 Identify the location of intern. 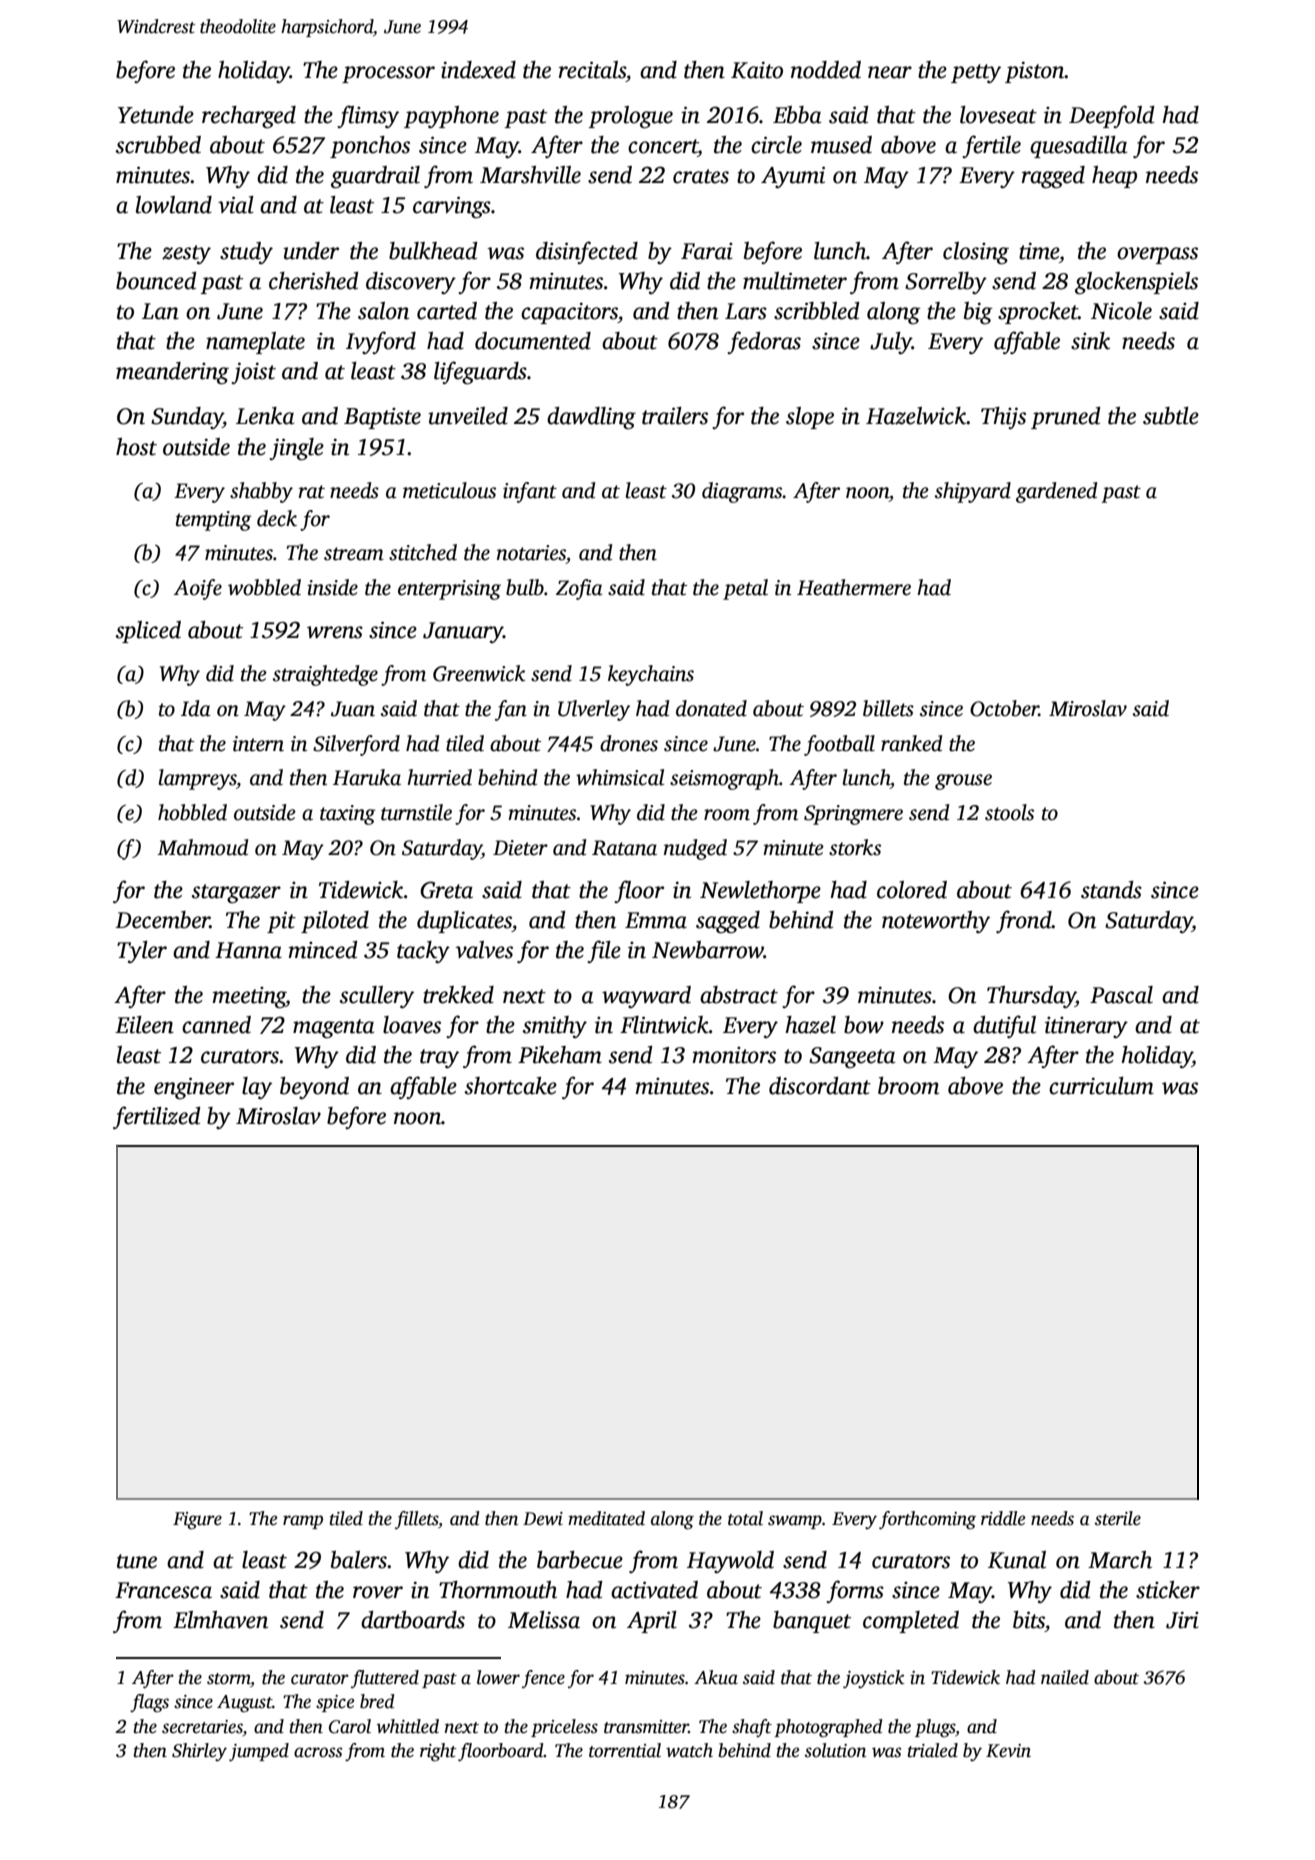
(258, 744).
